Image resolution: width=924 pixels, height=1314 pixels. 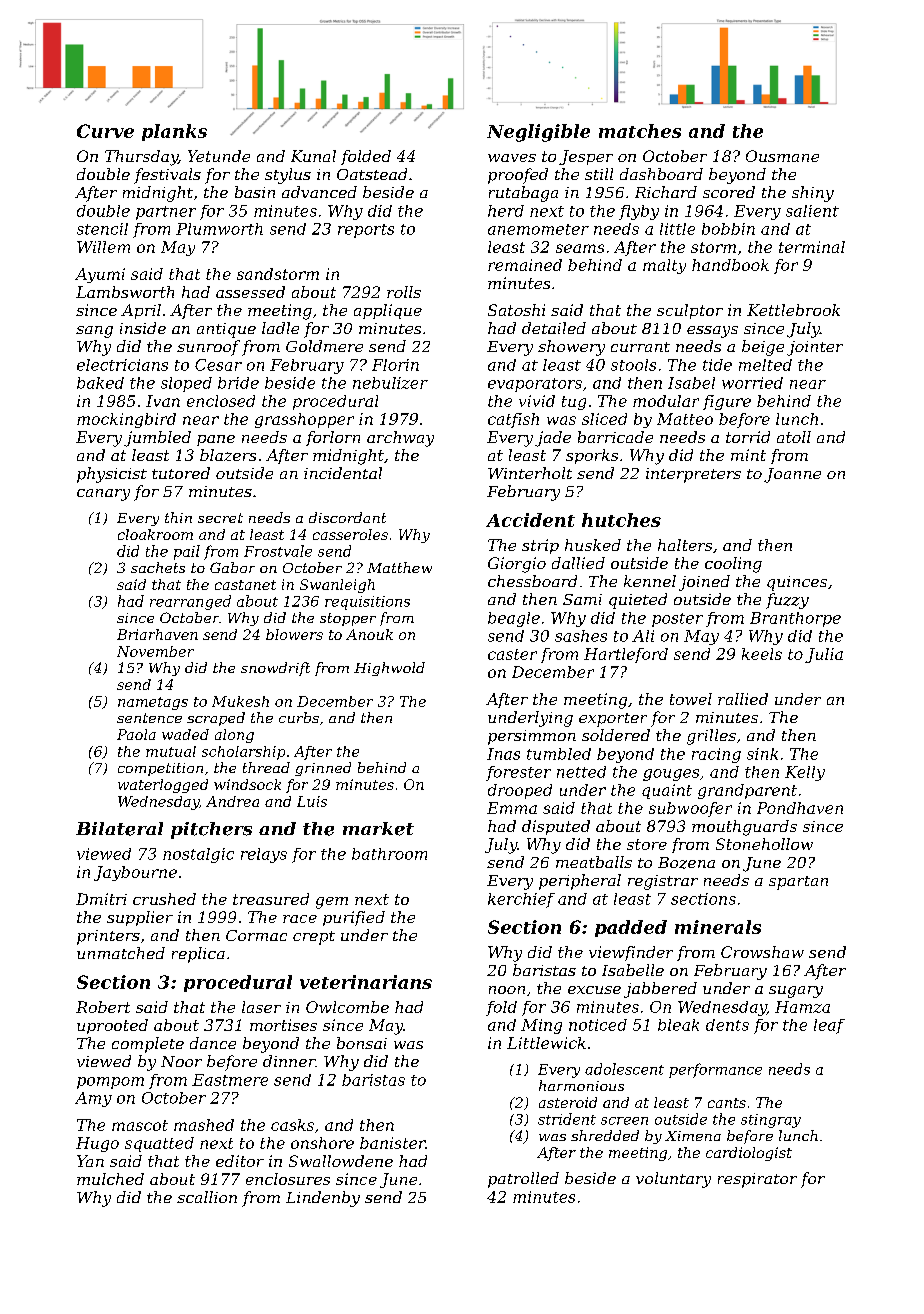 I want to click on Ousmane, so click(x=782, y=156).
